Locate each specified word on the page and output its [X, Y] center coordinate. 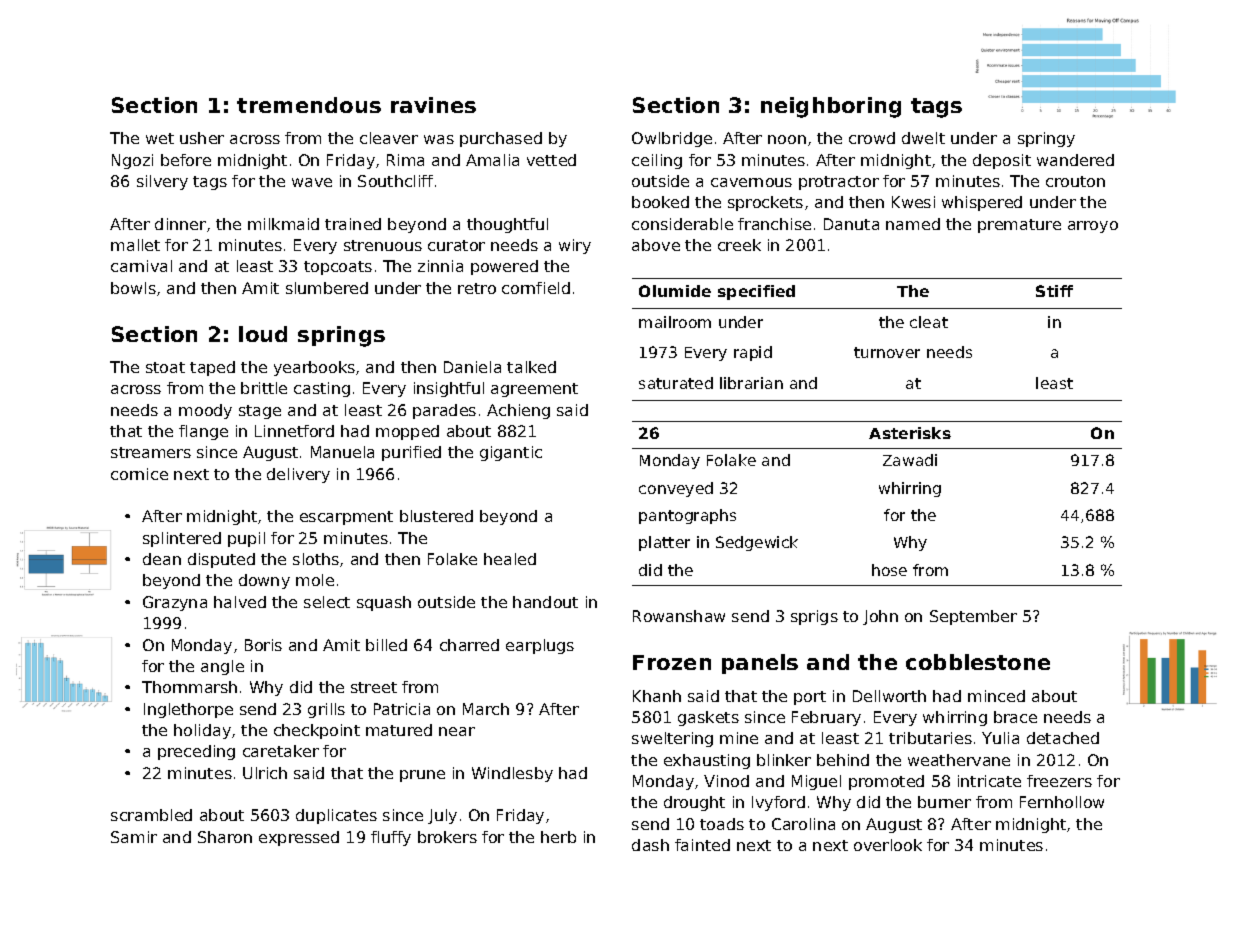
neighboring [831, 107]
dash [650, 845]
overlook [888, 845]
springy [1046, 139]
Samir [134, 837]
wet [160, 138]
